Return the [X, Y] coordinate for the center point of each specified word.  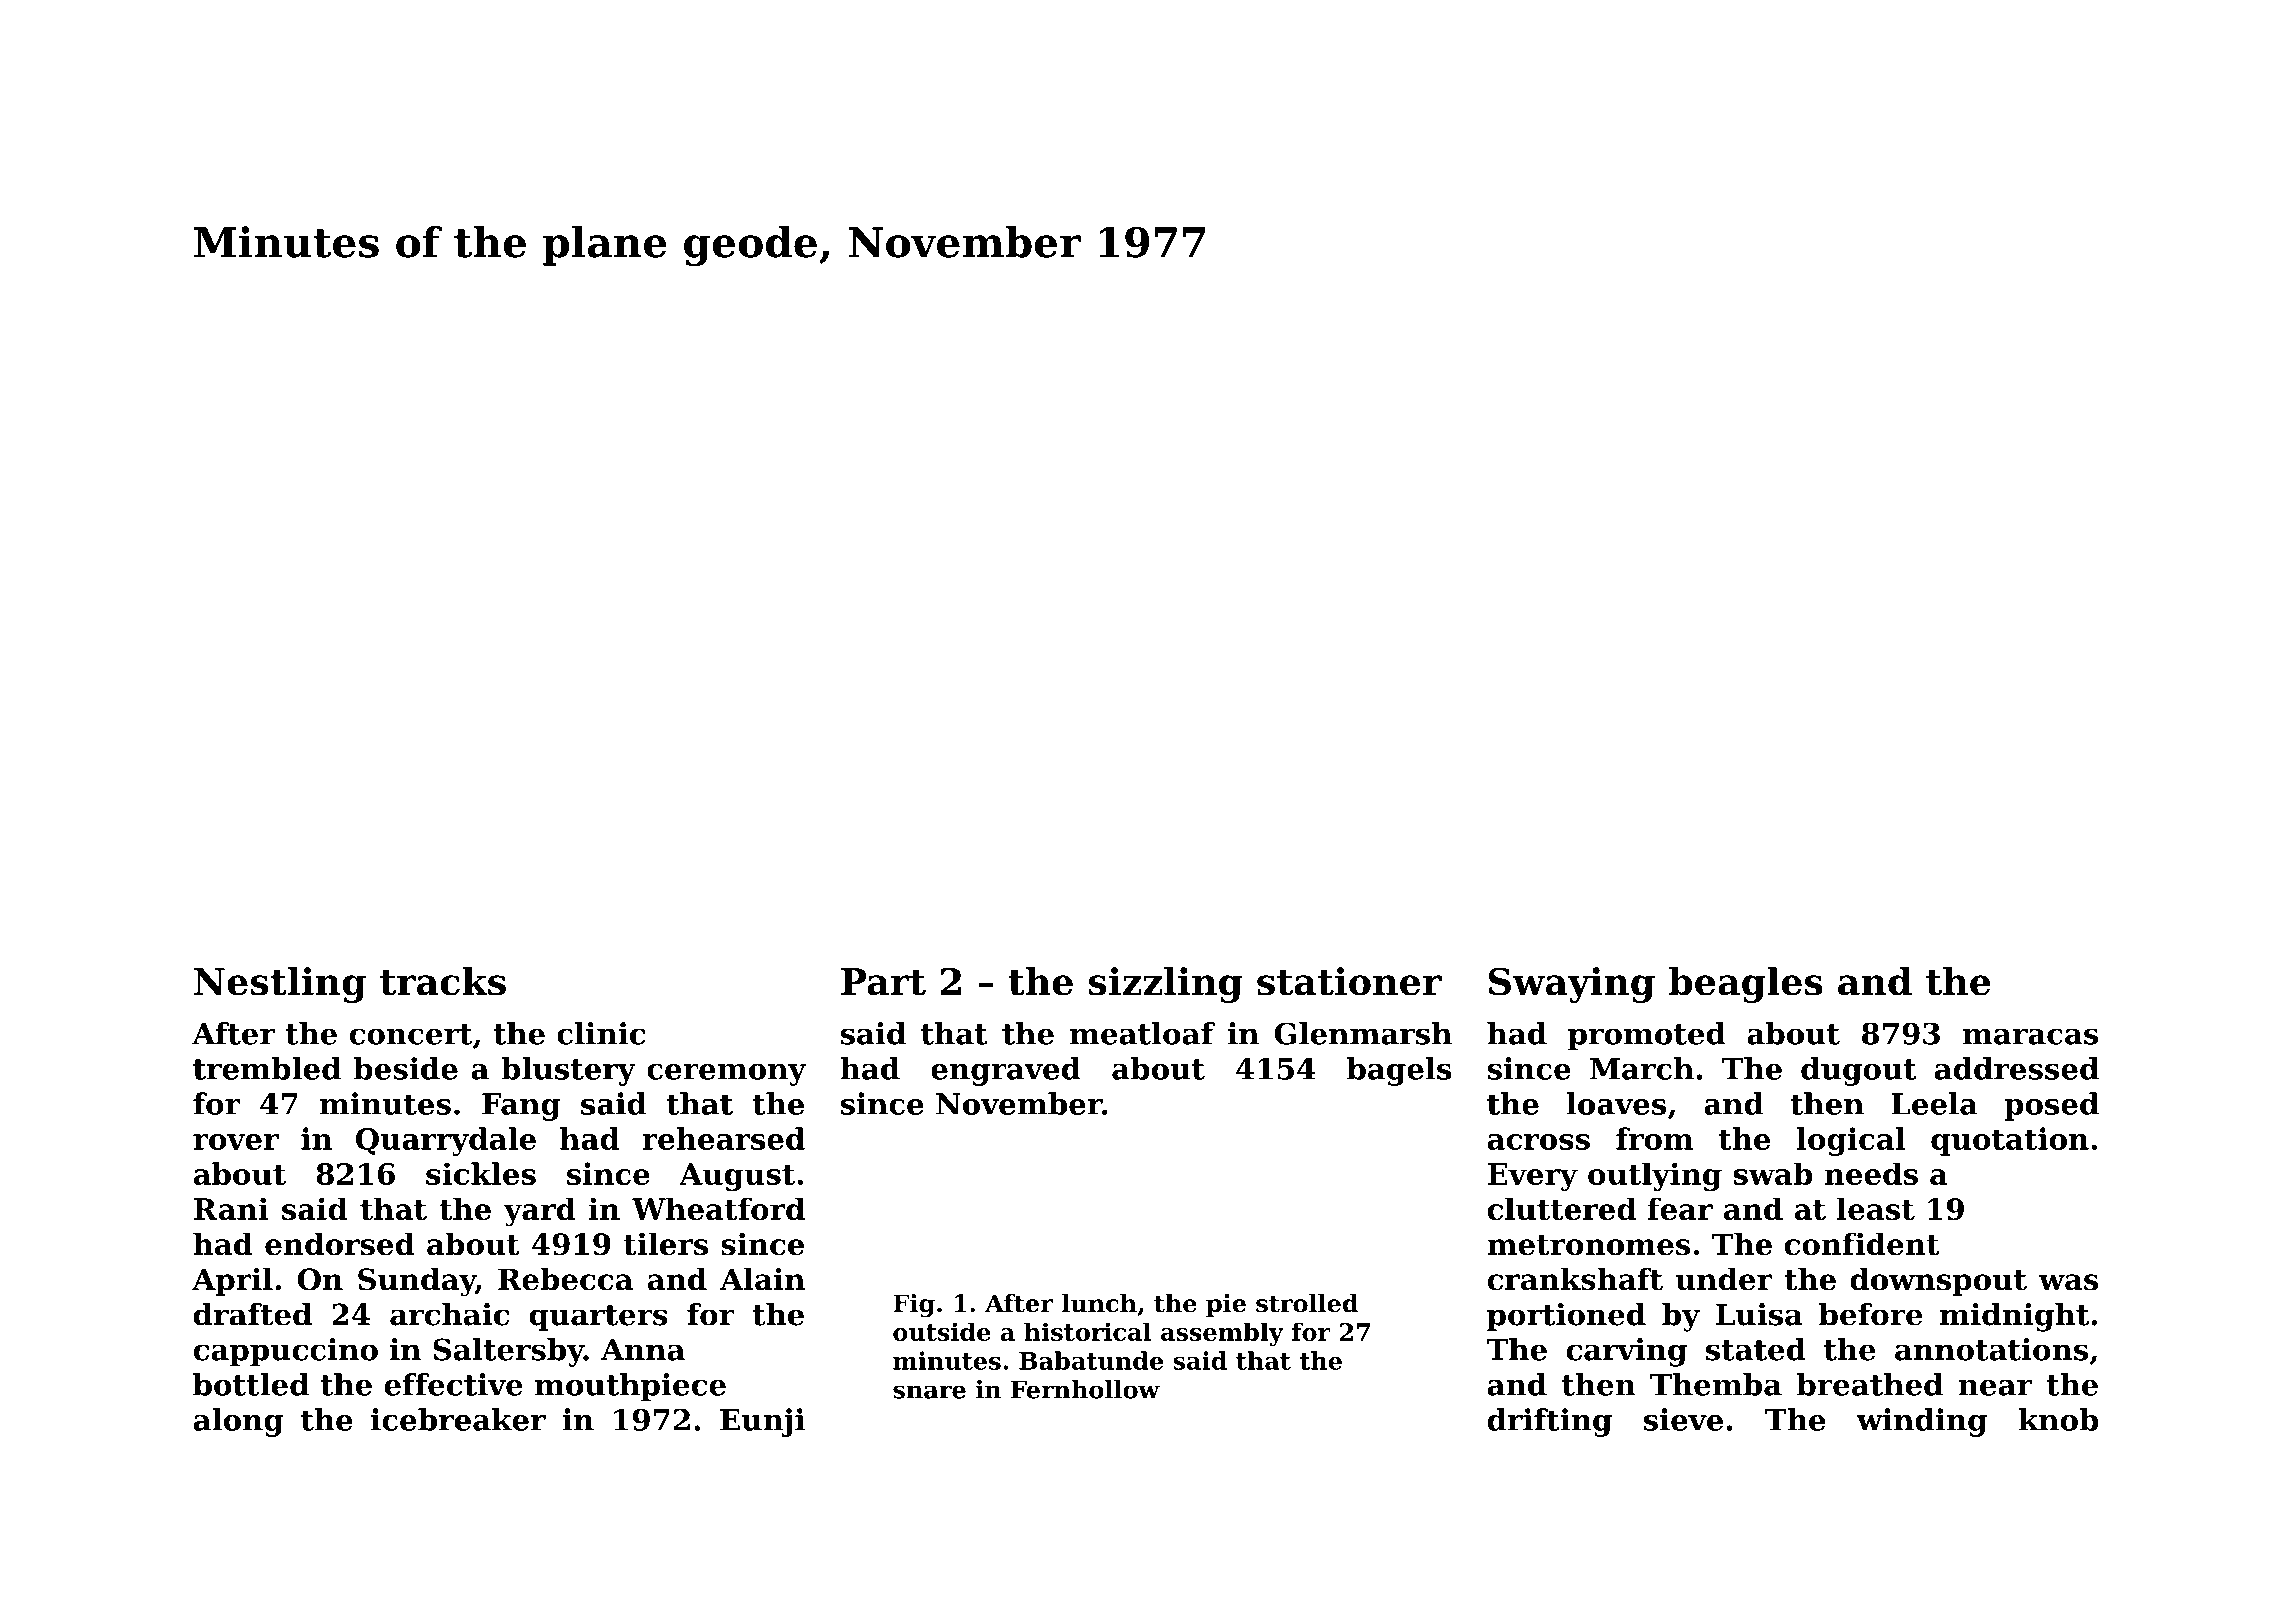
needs [1871, 1173]
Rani [231, 1208]
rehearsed [723, 1138]
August [737, 1177]
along [238, 1422]
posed [2051, 1106]
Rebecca [565, 1279]
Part [883, 982]
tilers [666, 1244]
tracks [443, 981]
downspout [1938, 1282]
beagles [1746, 985]
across [1539, 1142]
